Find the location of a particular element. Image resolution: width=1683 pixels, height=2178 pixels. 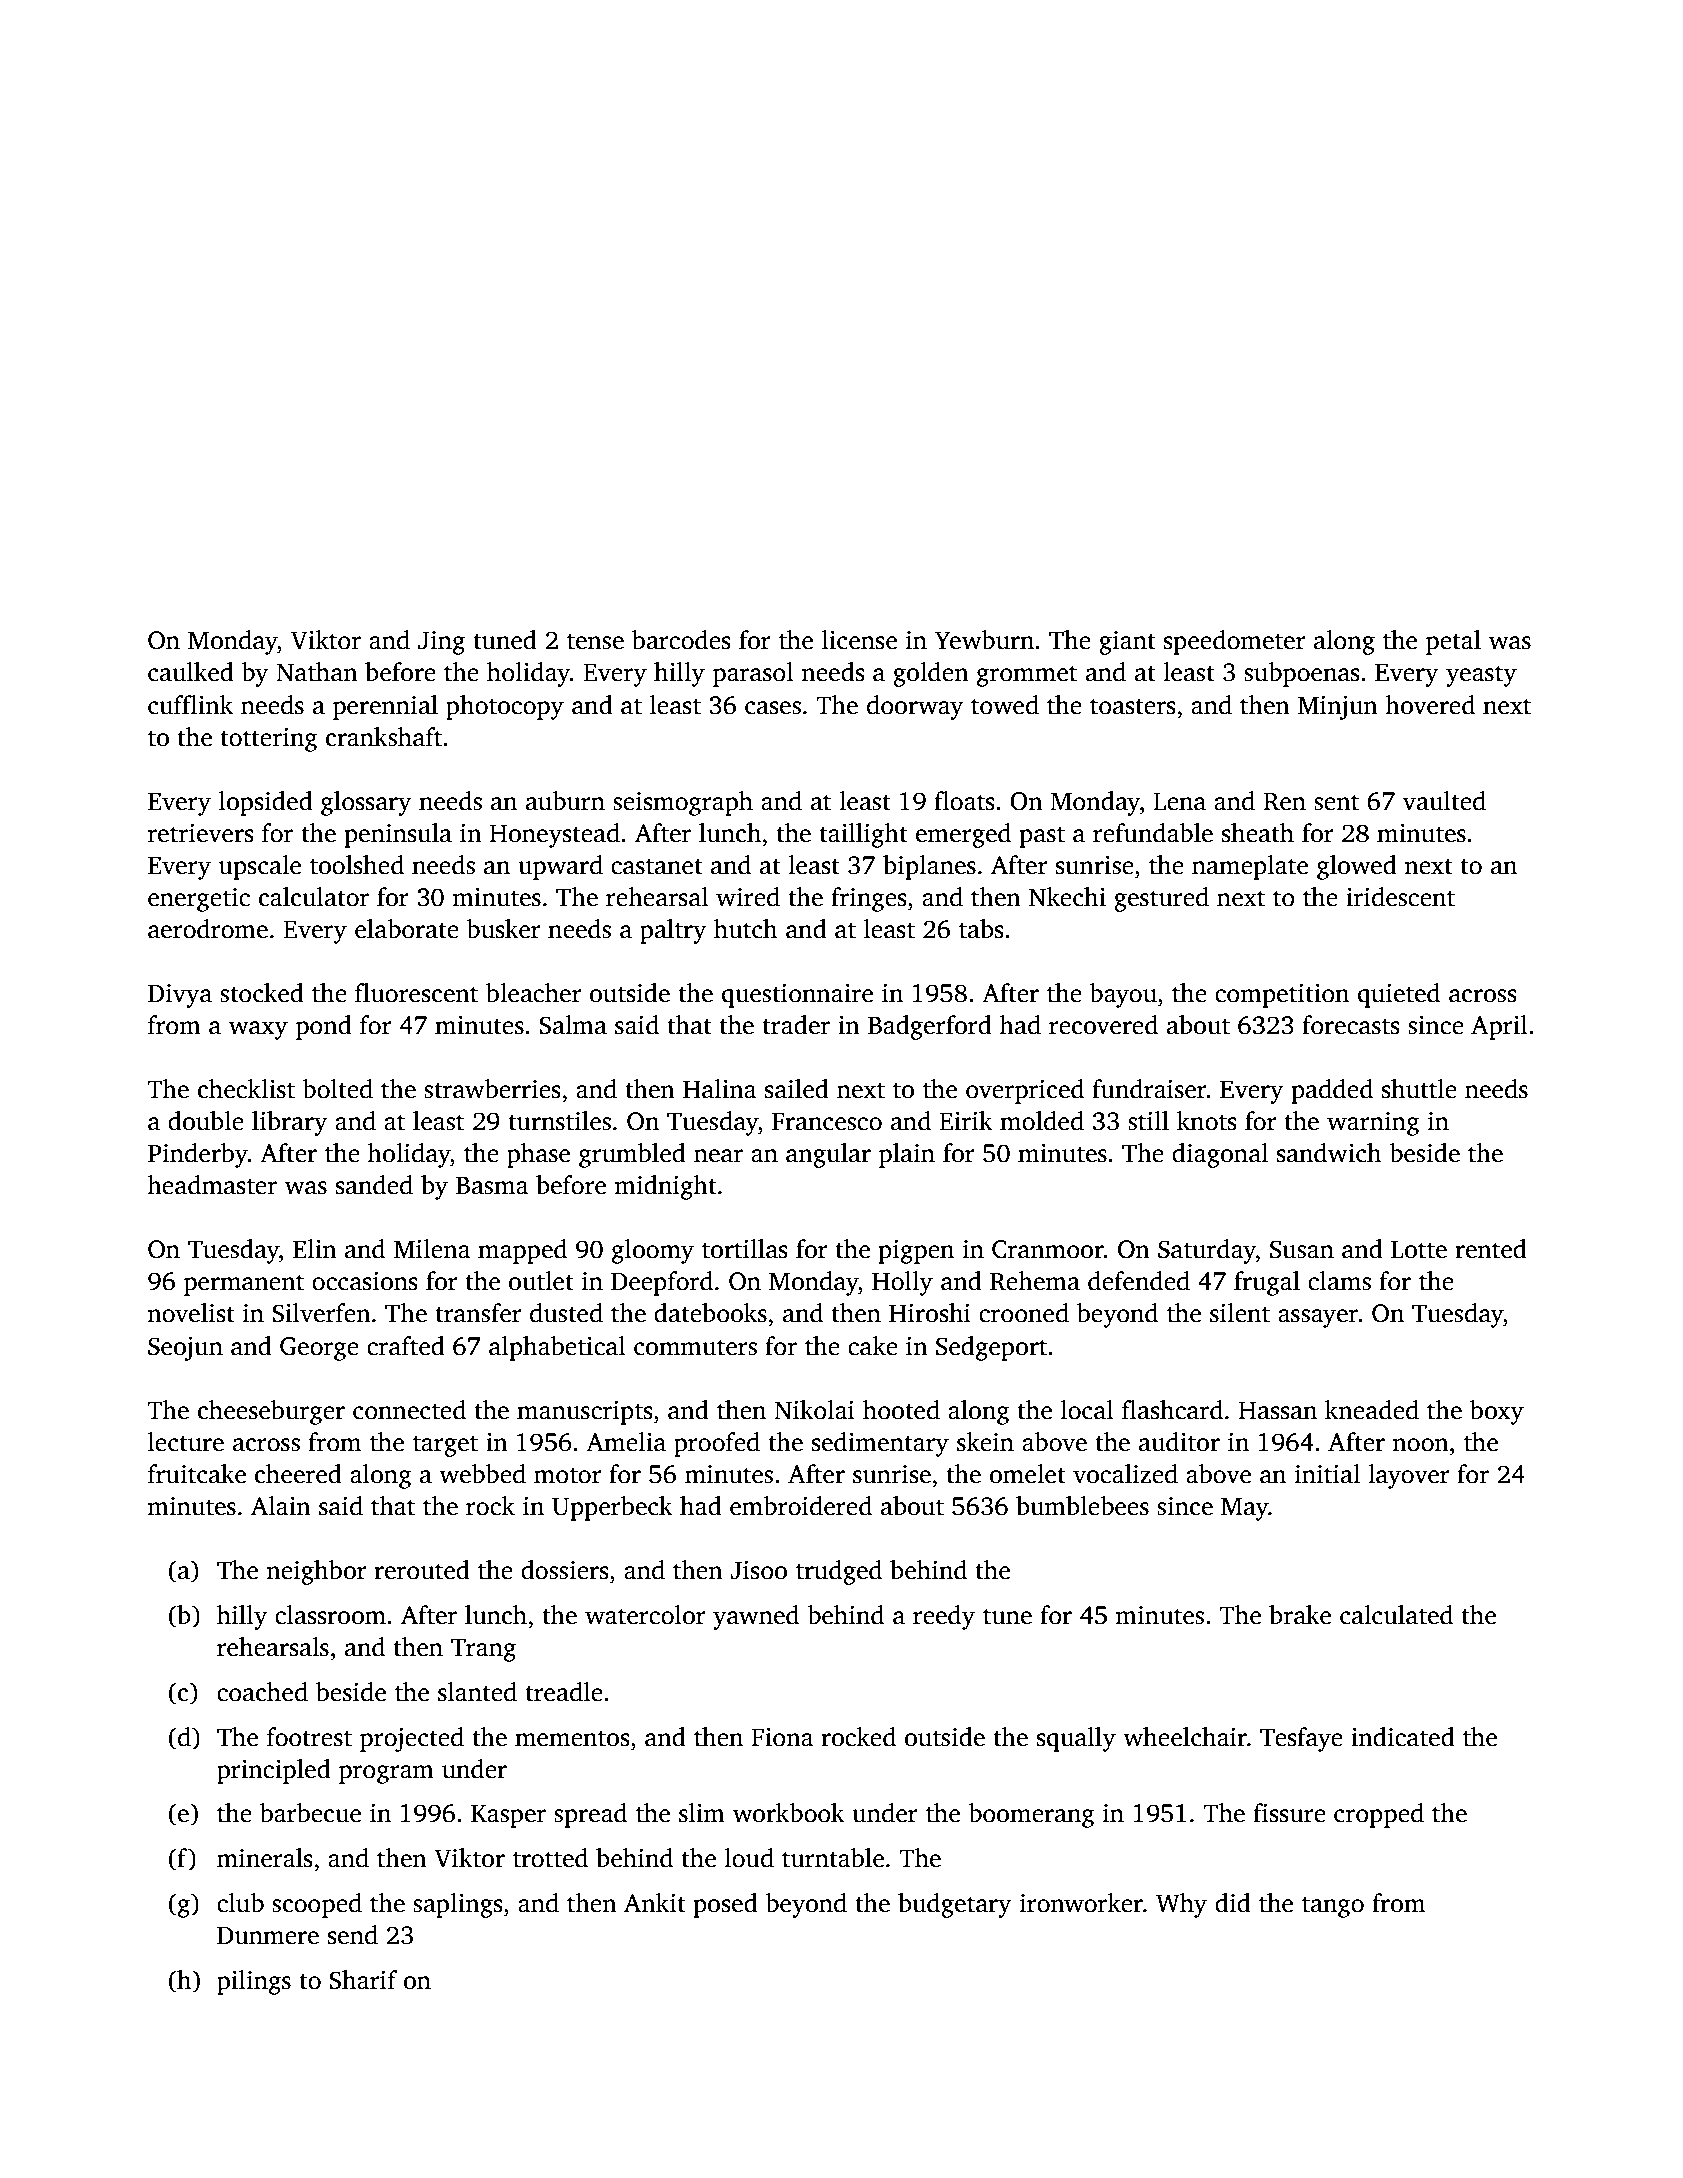

squally is located at coordinates (1076, 1739).
